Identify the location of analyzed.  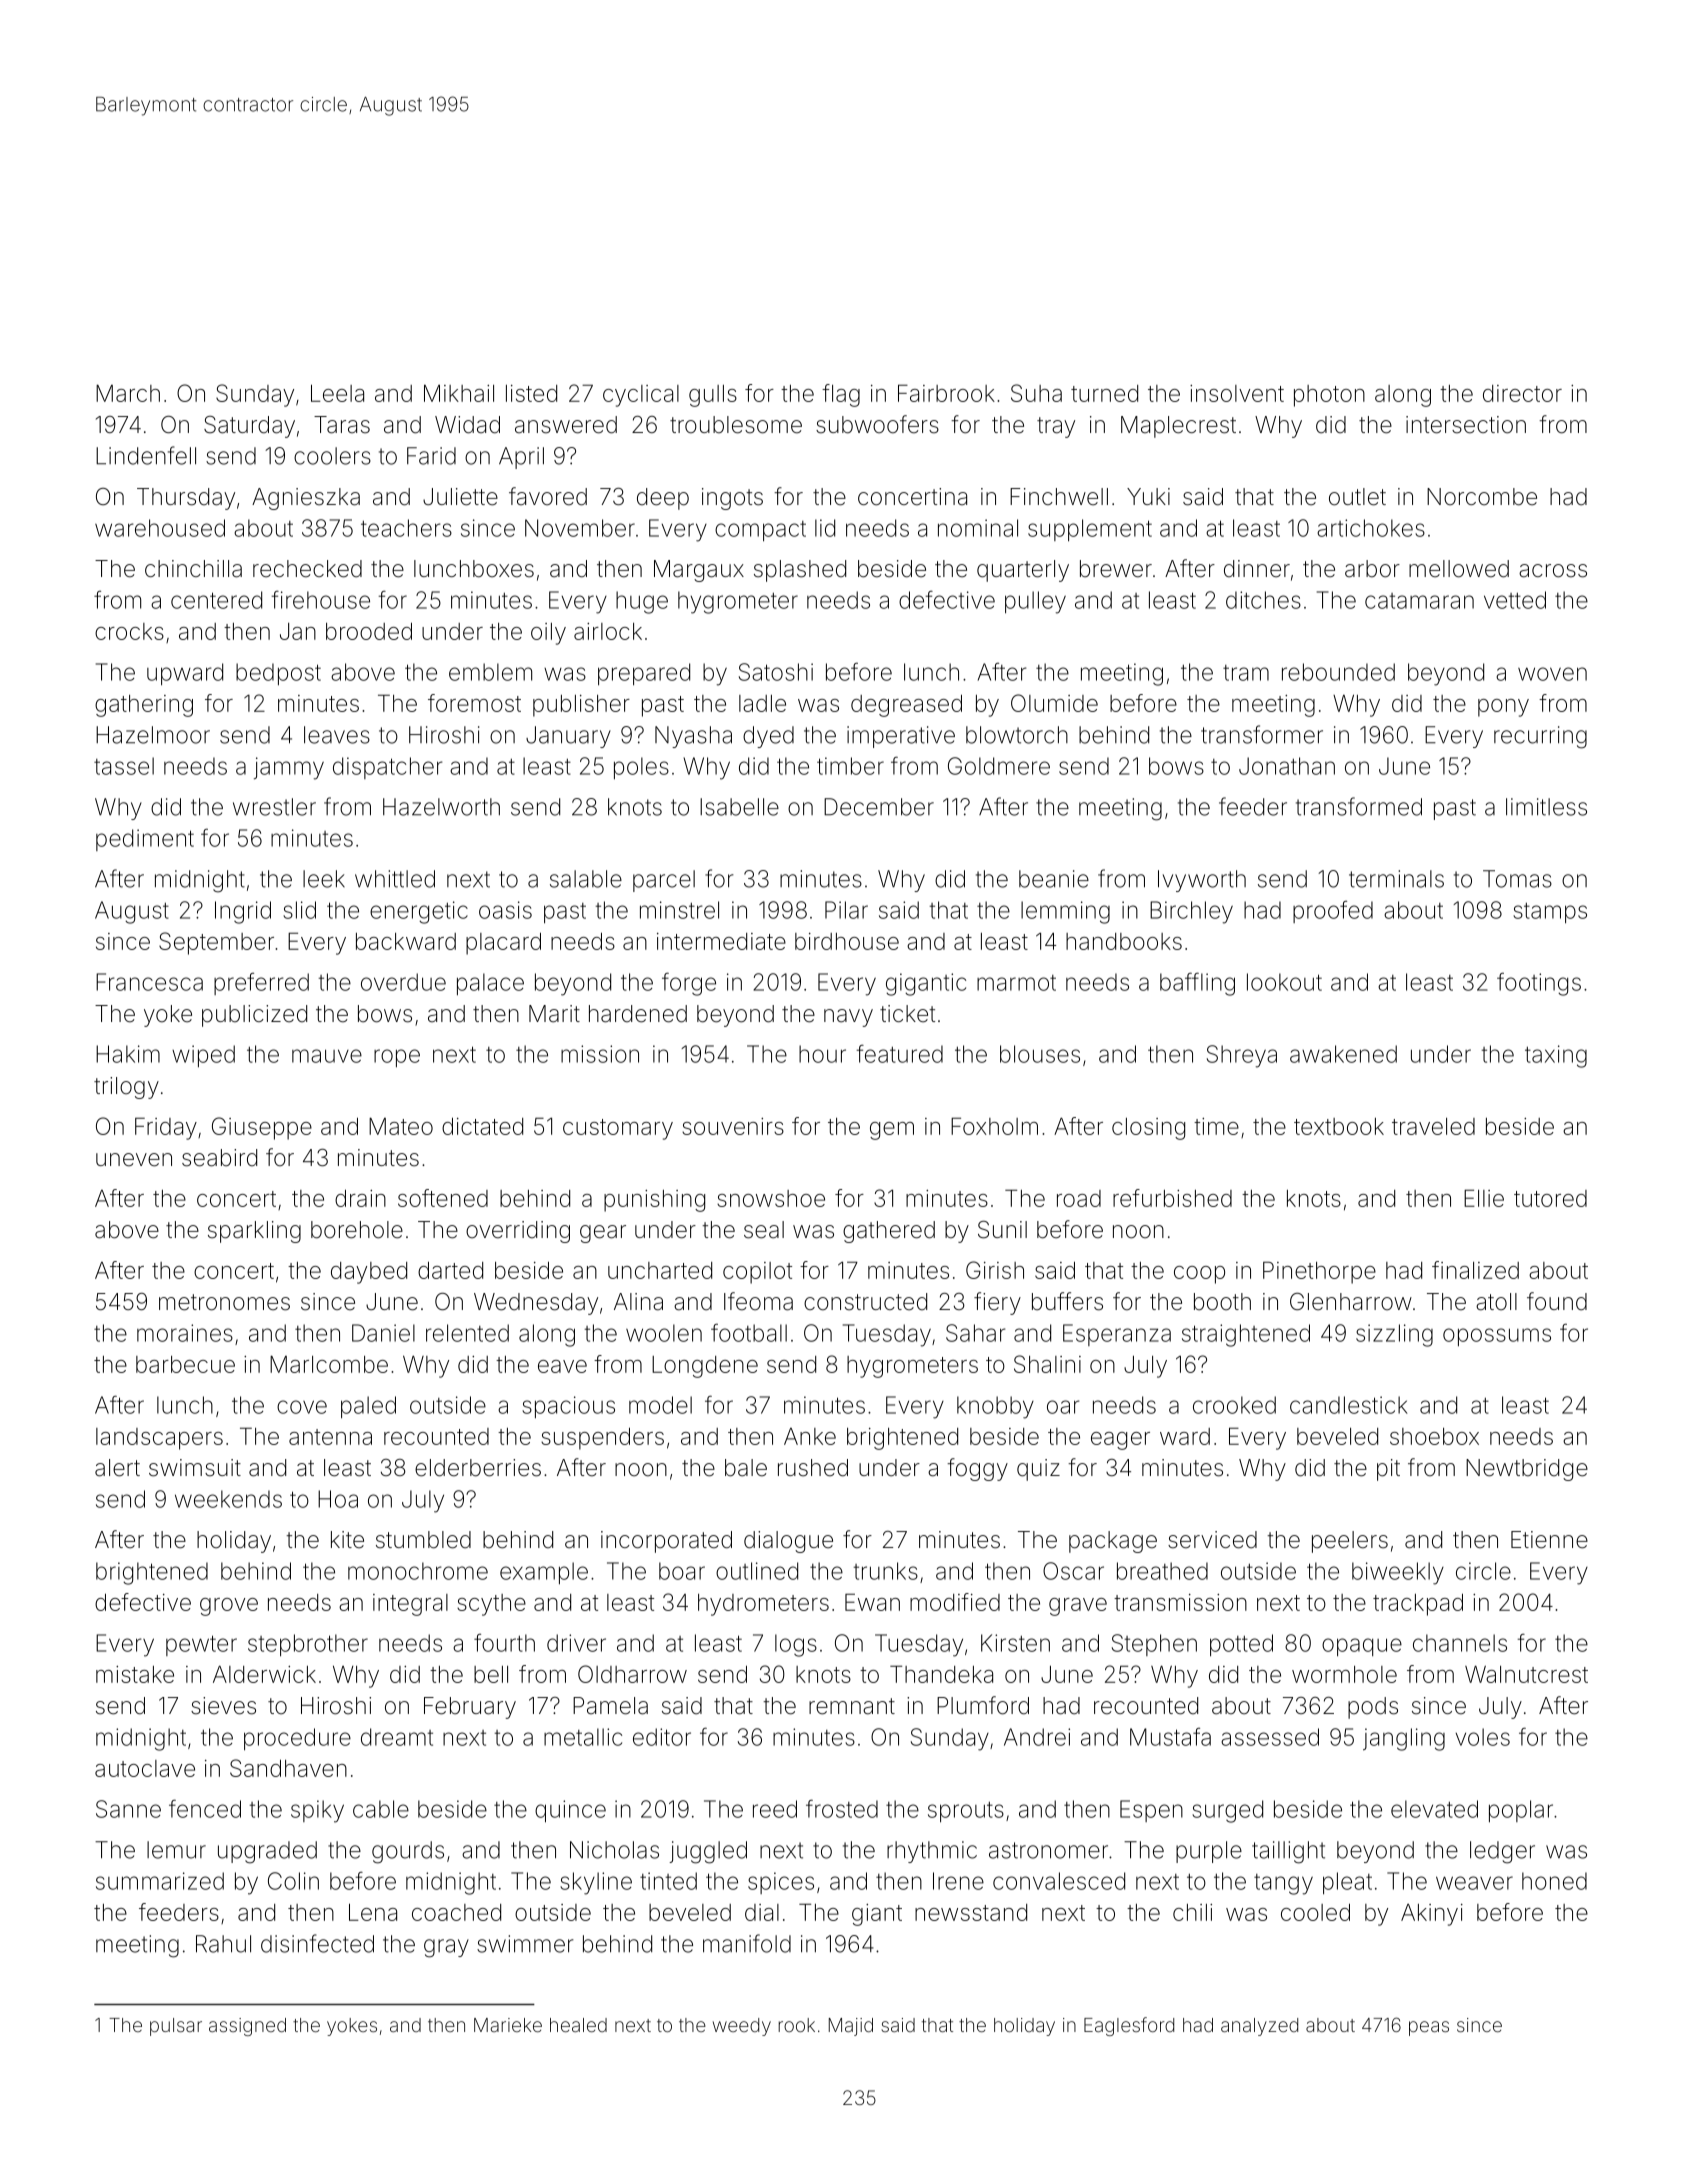
(1259, 2027).
